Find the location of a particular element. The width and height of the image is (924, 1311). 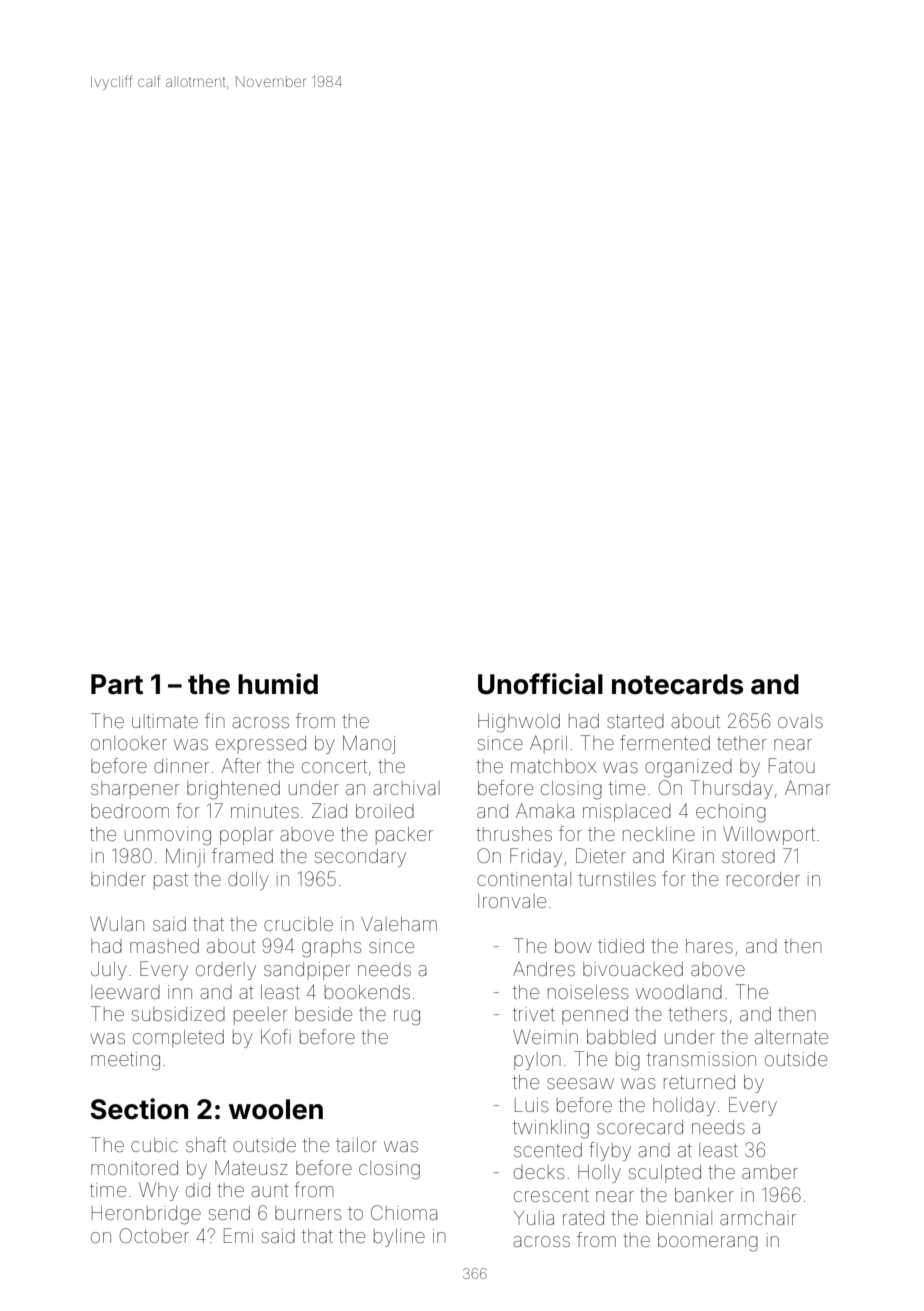

bookends is located at coordinates (367, 992).
